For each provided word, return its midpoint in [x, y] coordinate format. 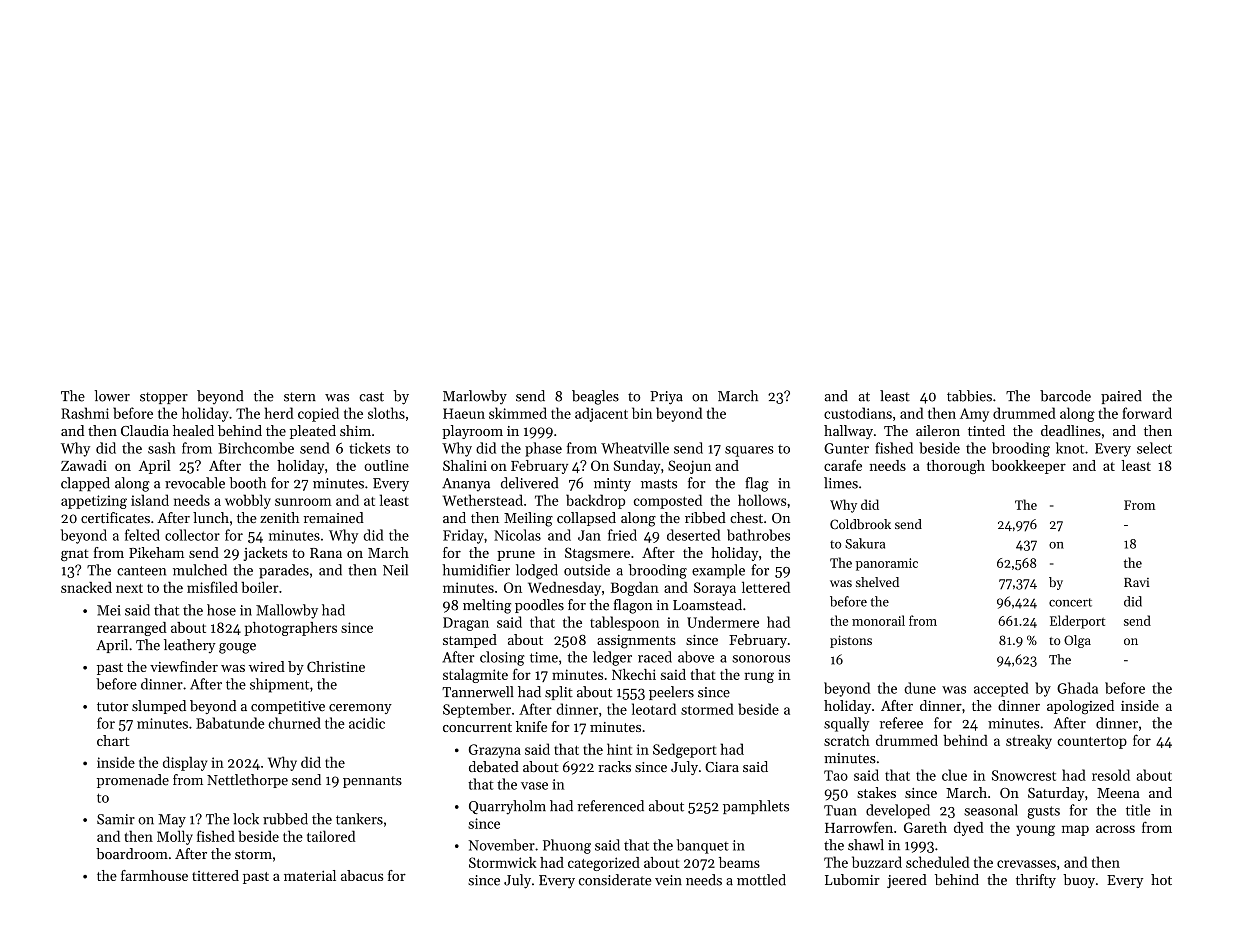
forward [1147, 413]
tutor [112, 707]
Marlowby [475, 397]
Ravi [1137, 582]
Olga [1077, 641]
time [544, 657]
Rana [326, 553]
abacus [362, 875]
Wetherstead [483, 500]
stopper [164, 398]
